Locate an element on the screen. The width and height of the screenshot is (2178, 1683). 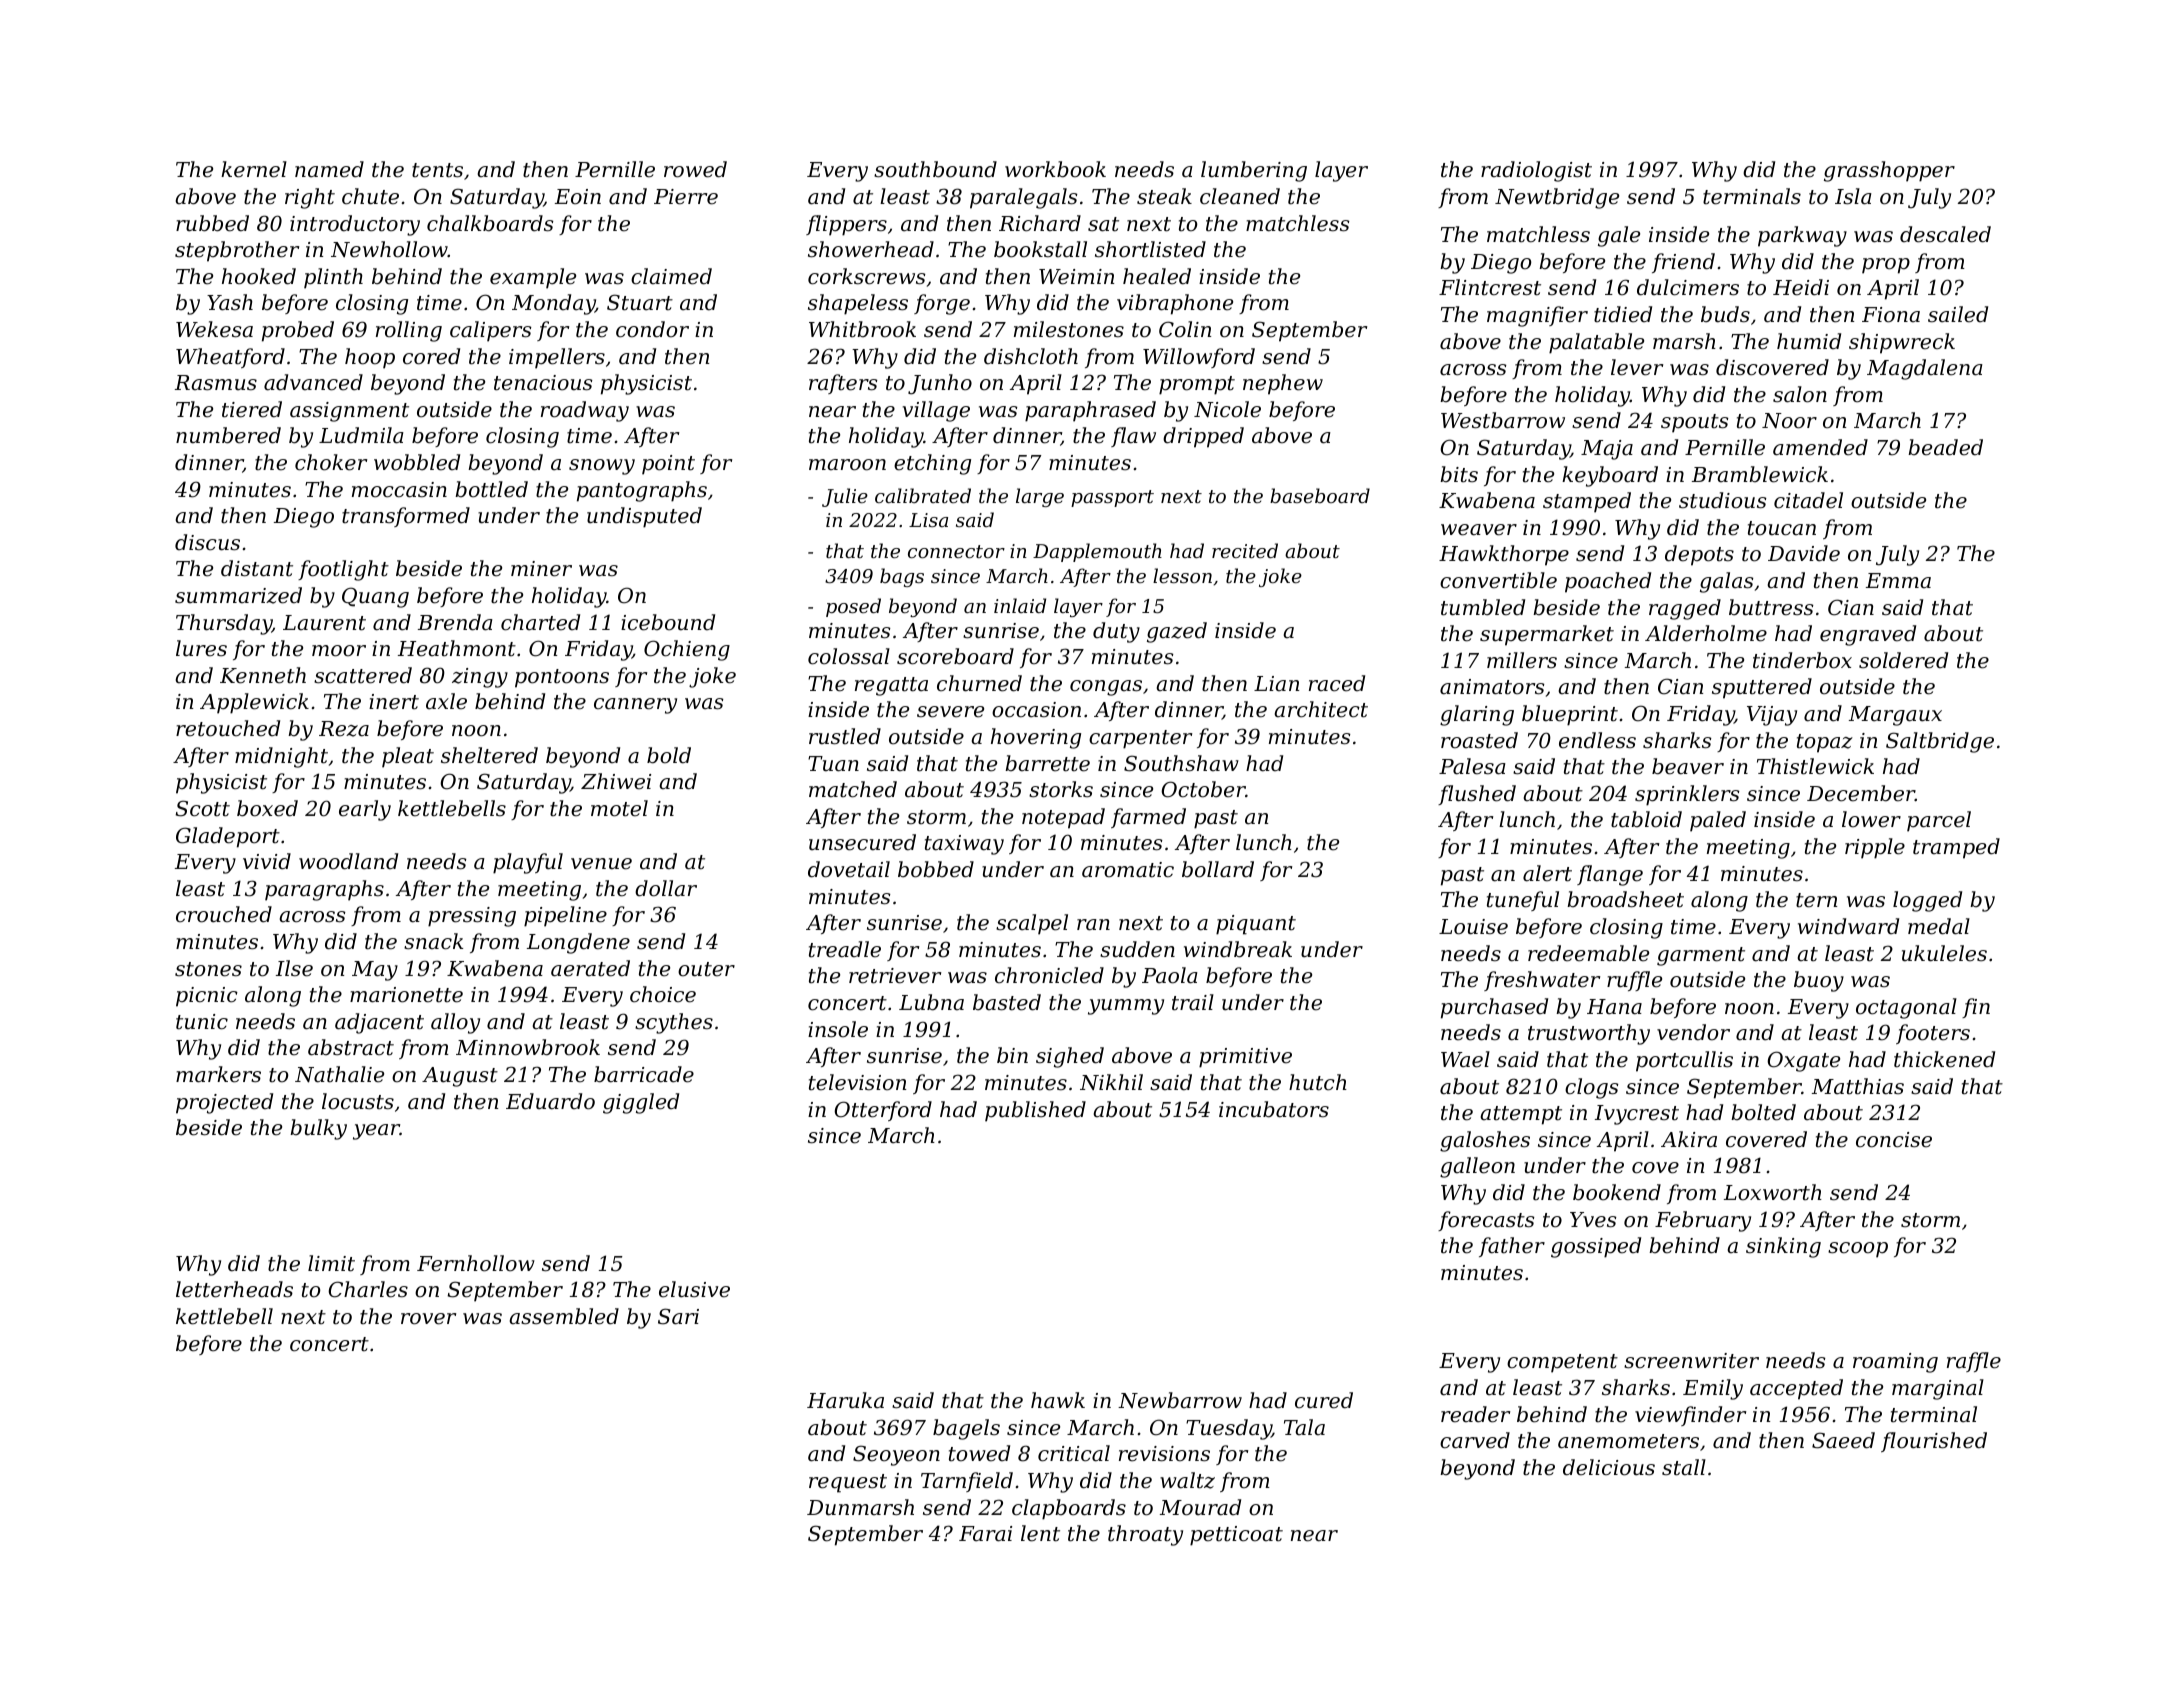
tern is located at coordinates (1816, 900).
